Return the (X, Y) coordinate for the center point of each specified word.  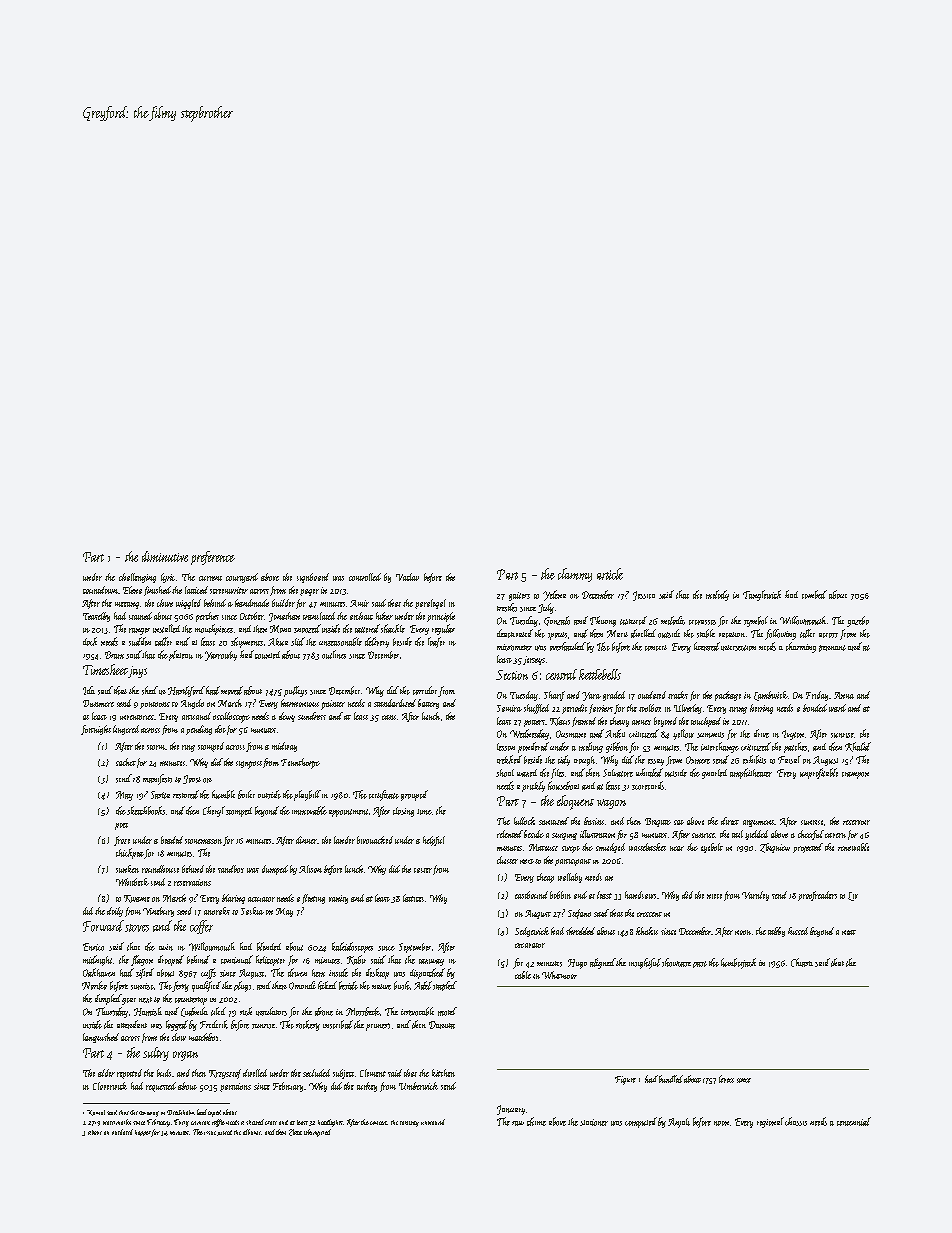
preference (213, 558)
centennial (854, 1121)
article (610, 574)
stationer (594, 1122)
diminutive (165, 556)
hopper (143, 1133)
